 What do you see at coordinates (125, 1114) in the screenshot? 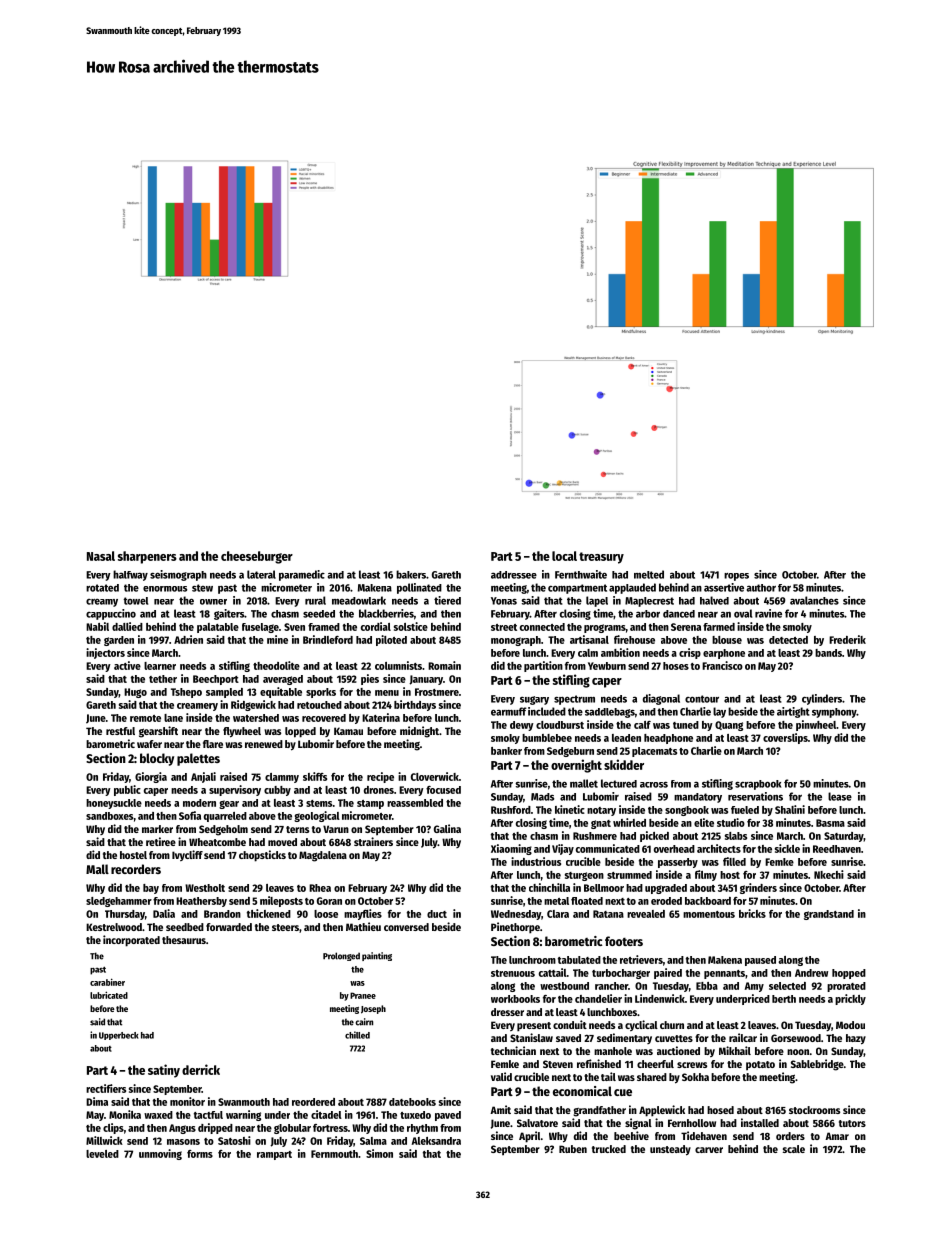
I see `Monika` at bounding box center [125, 1114].
